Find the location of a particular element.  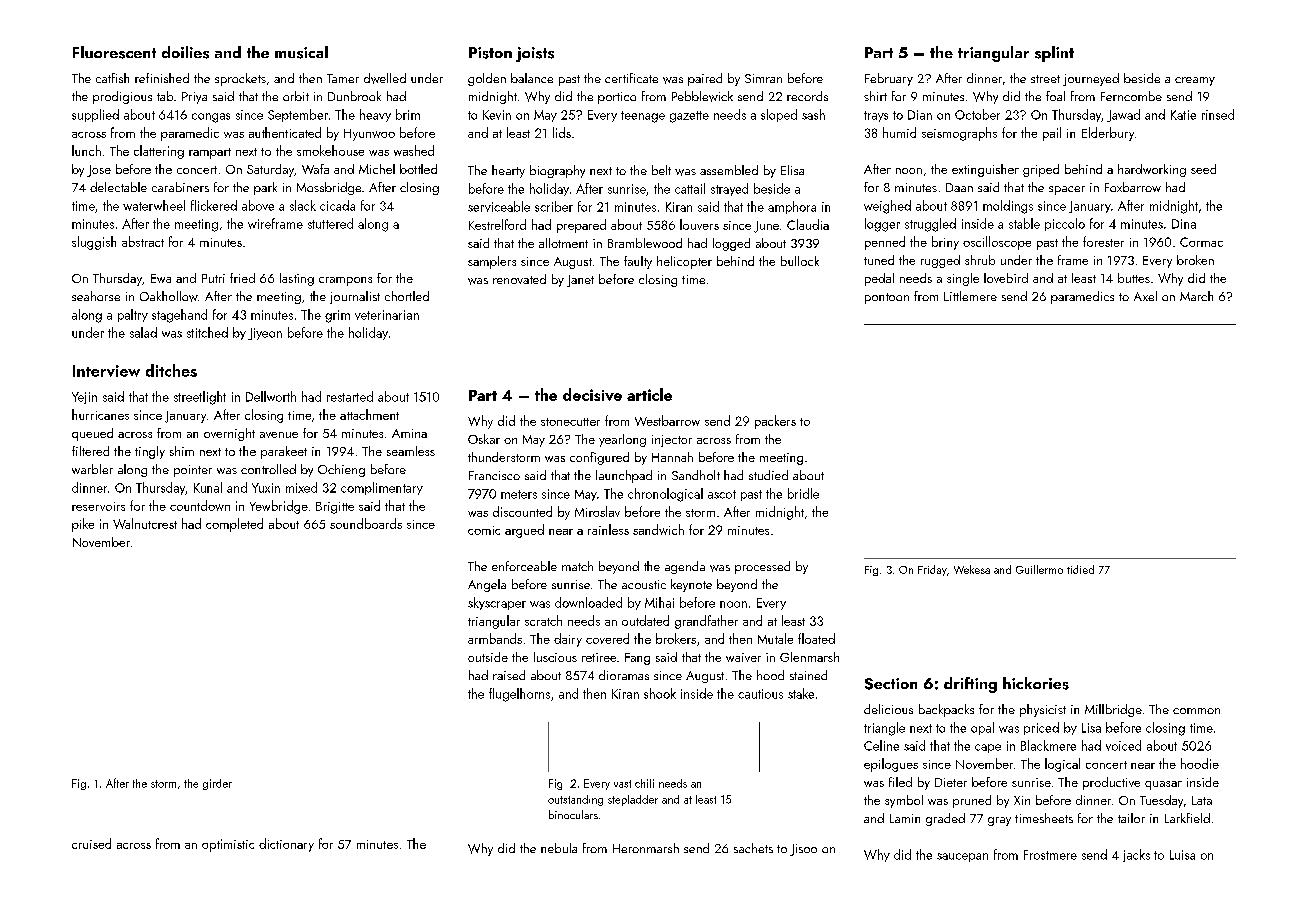

musical is located at coordinates (301, 52).
